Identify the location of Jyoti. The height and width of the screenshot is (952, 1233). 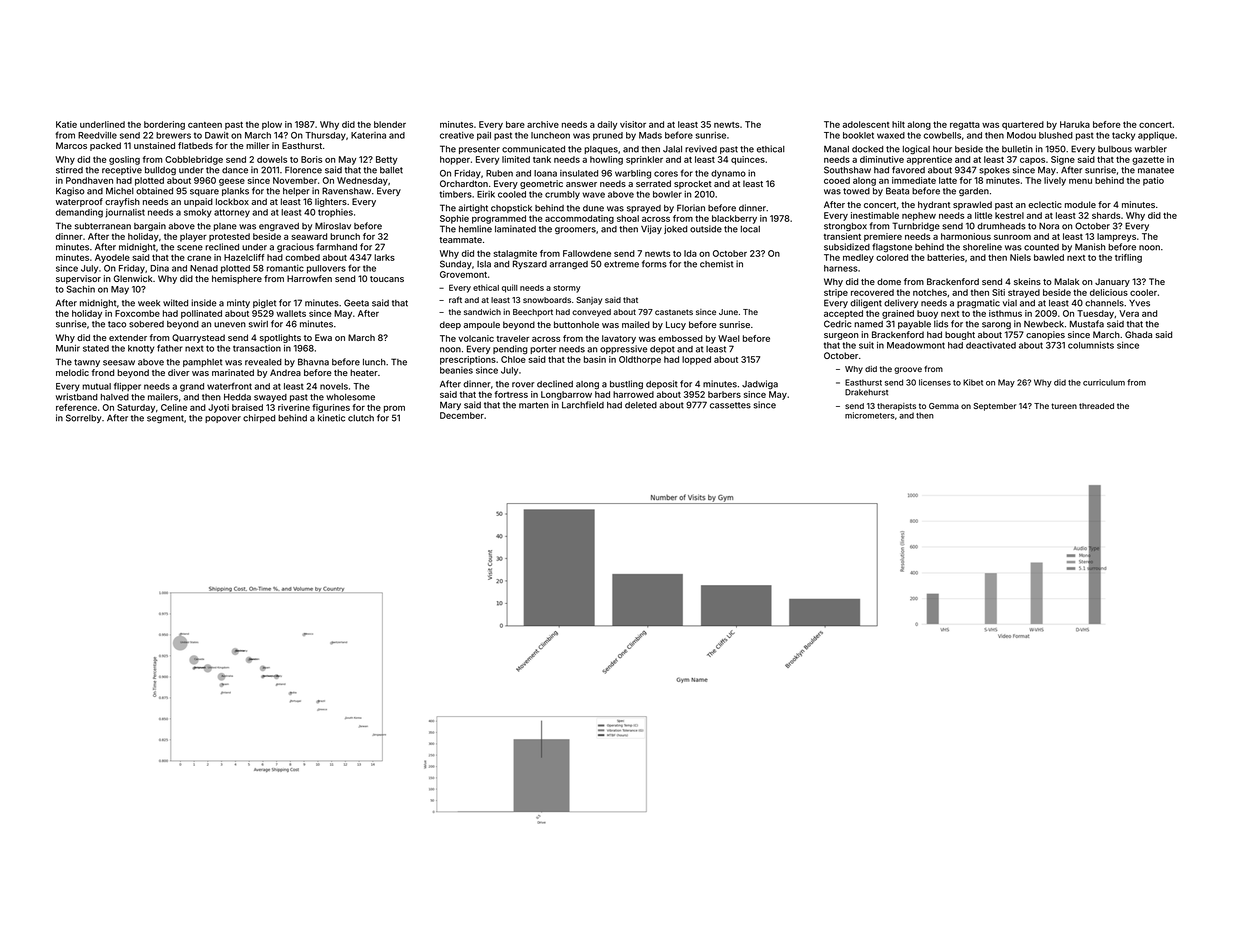
(218, 408).
